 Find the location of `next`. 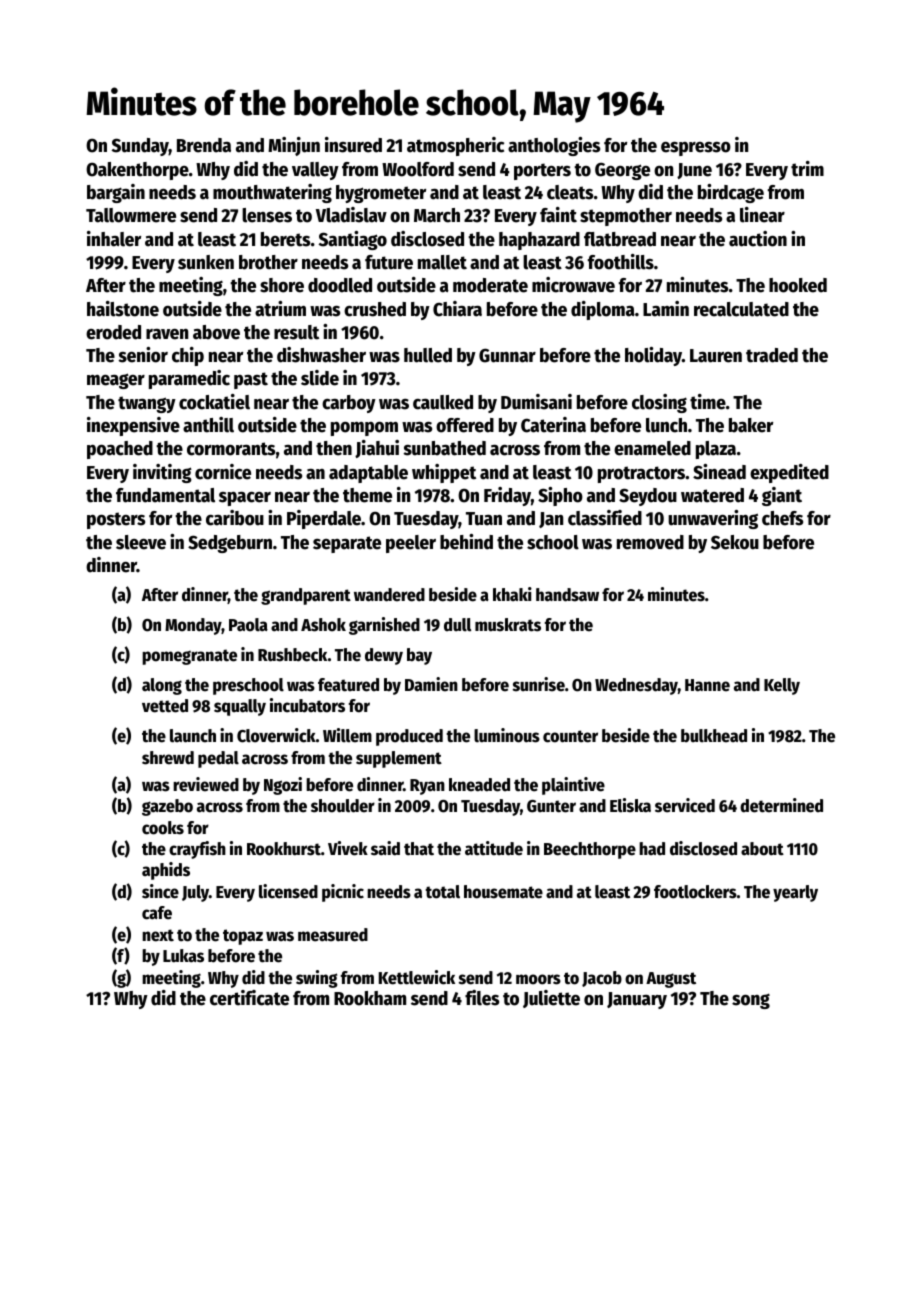

next is located at coordinates (158, 935).
